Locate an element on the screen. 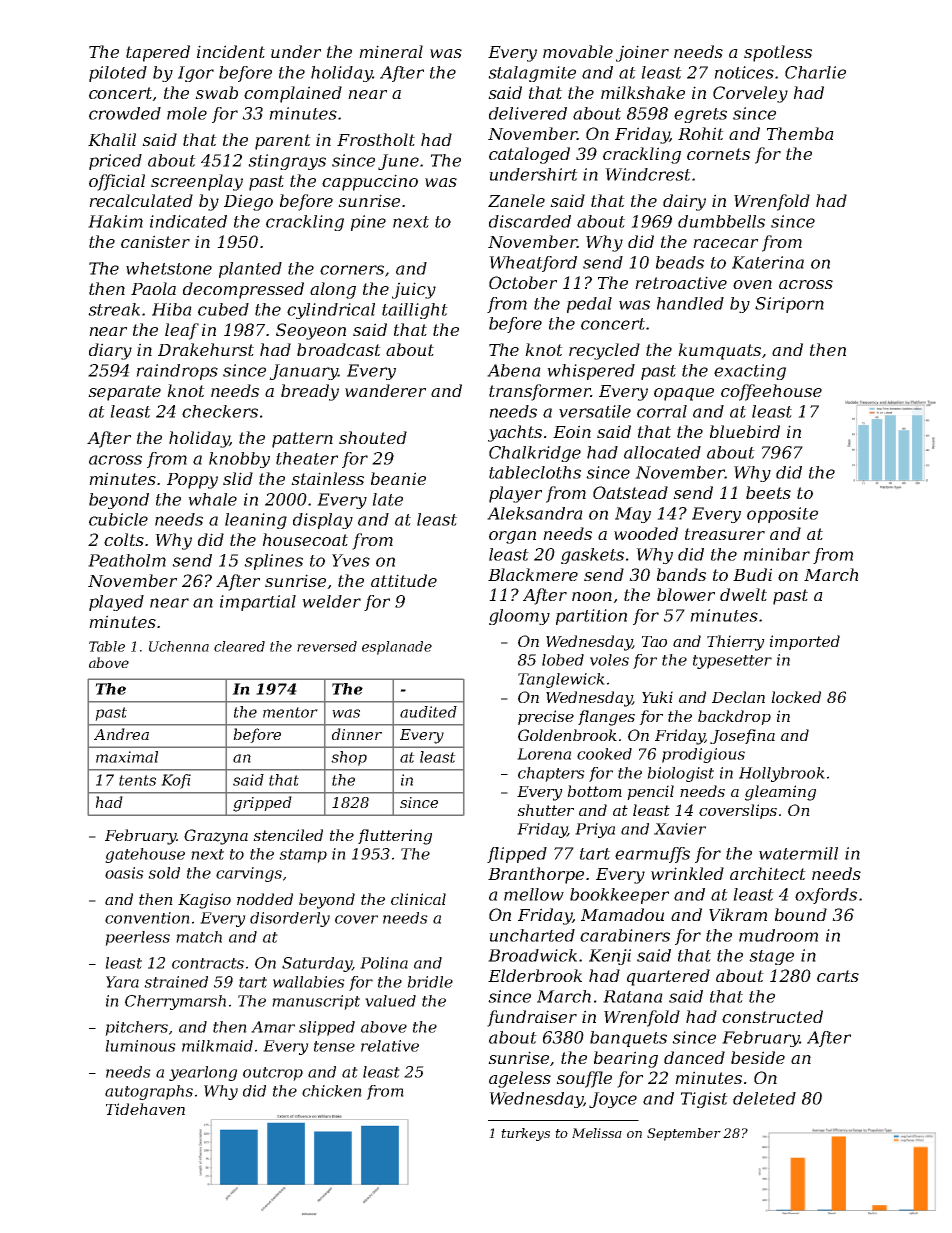 This screenshot has width=952, height=1233. turkeys is located at coordinates (525, 1134).
